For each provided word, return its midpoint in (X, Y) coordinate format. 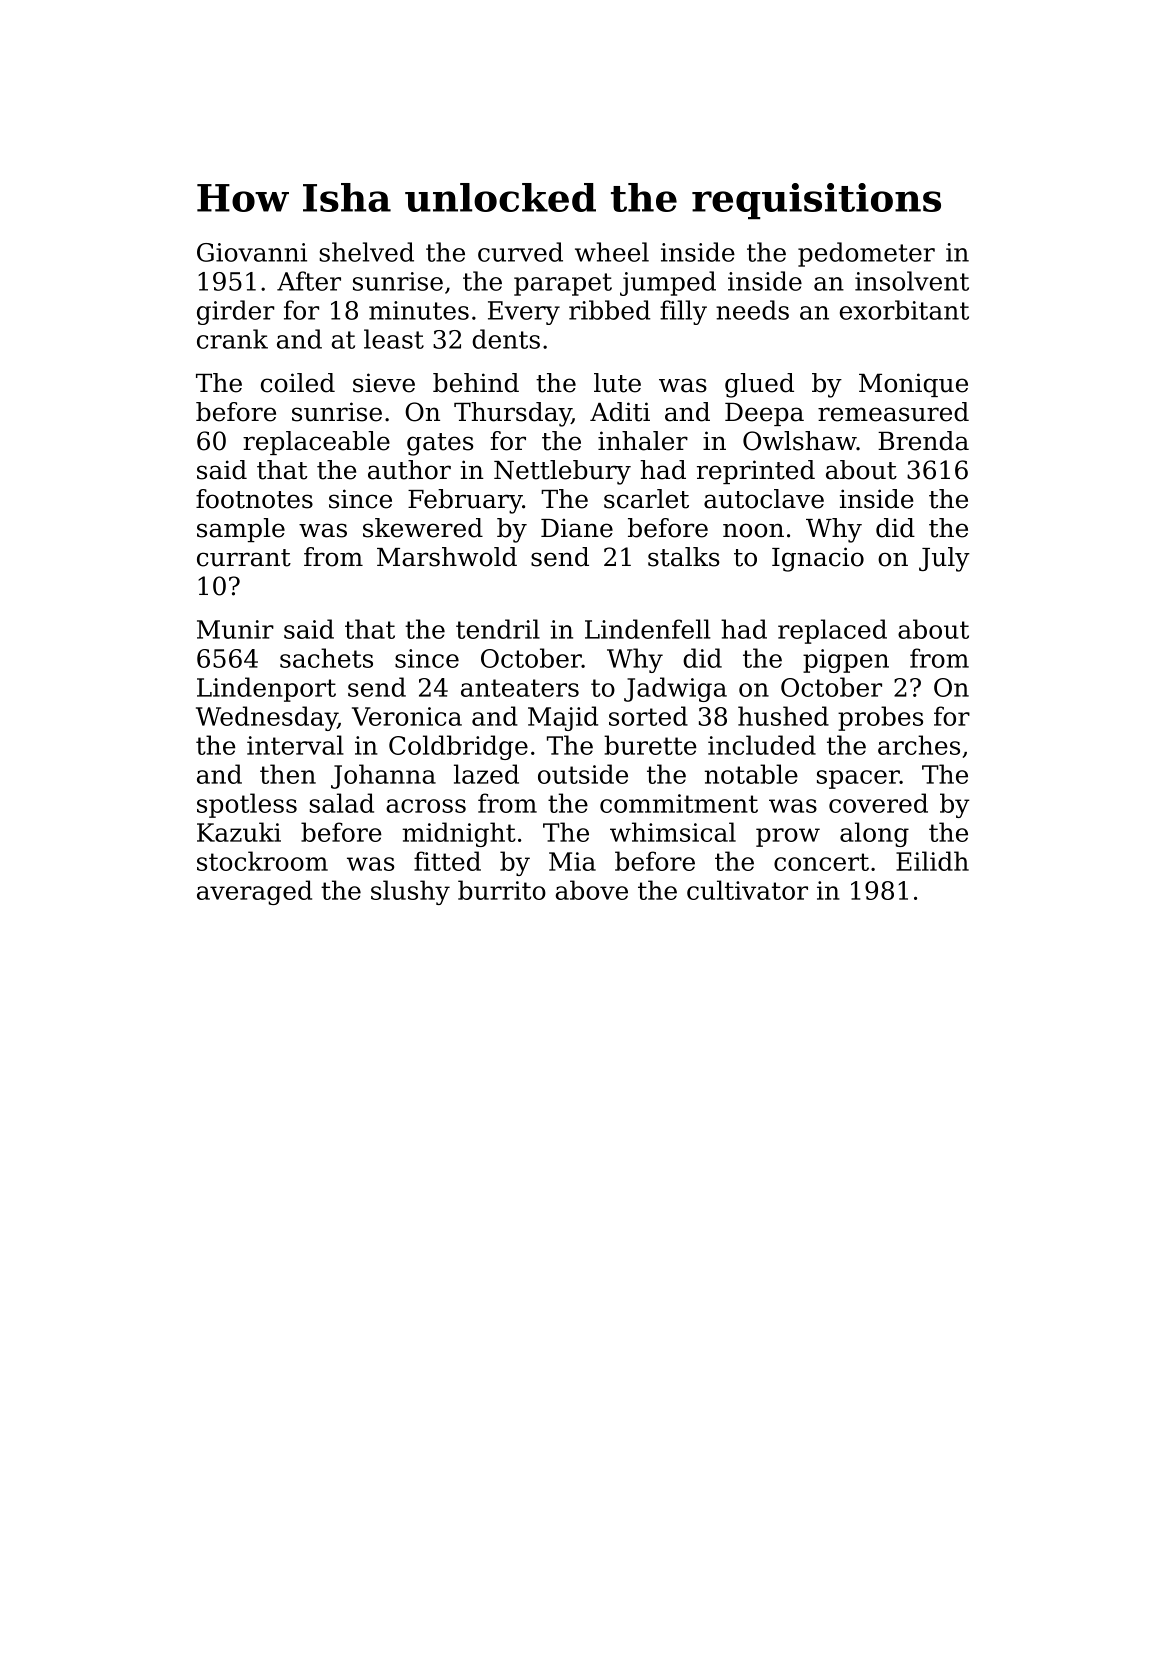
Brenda (923, 441)
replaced (832, 631)
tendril (498, 629)
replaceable (316, 443)
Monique (913, 385)
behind (476, 383)
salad (342, 803)
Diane (577, 528)
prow (788, 837)
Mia (572, 861)
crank (232, 339)
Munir (235, 629)
